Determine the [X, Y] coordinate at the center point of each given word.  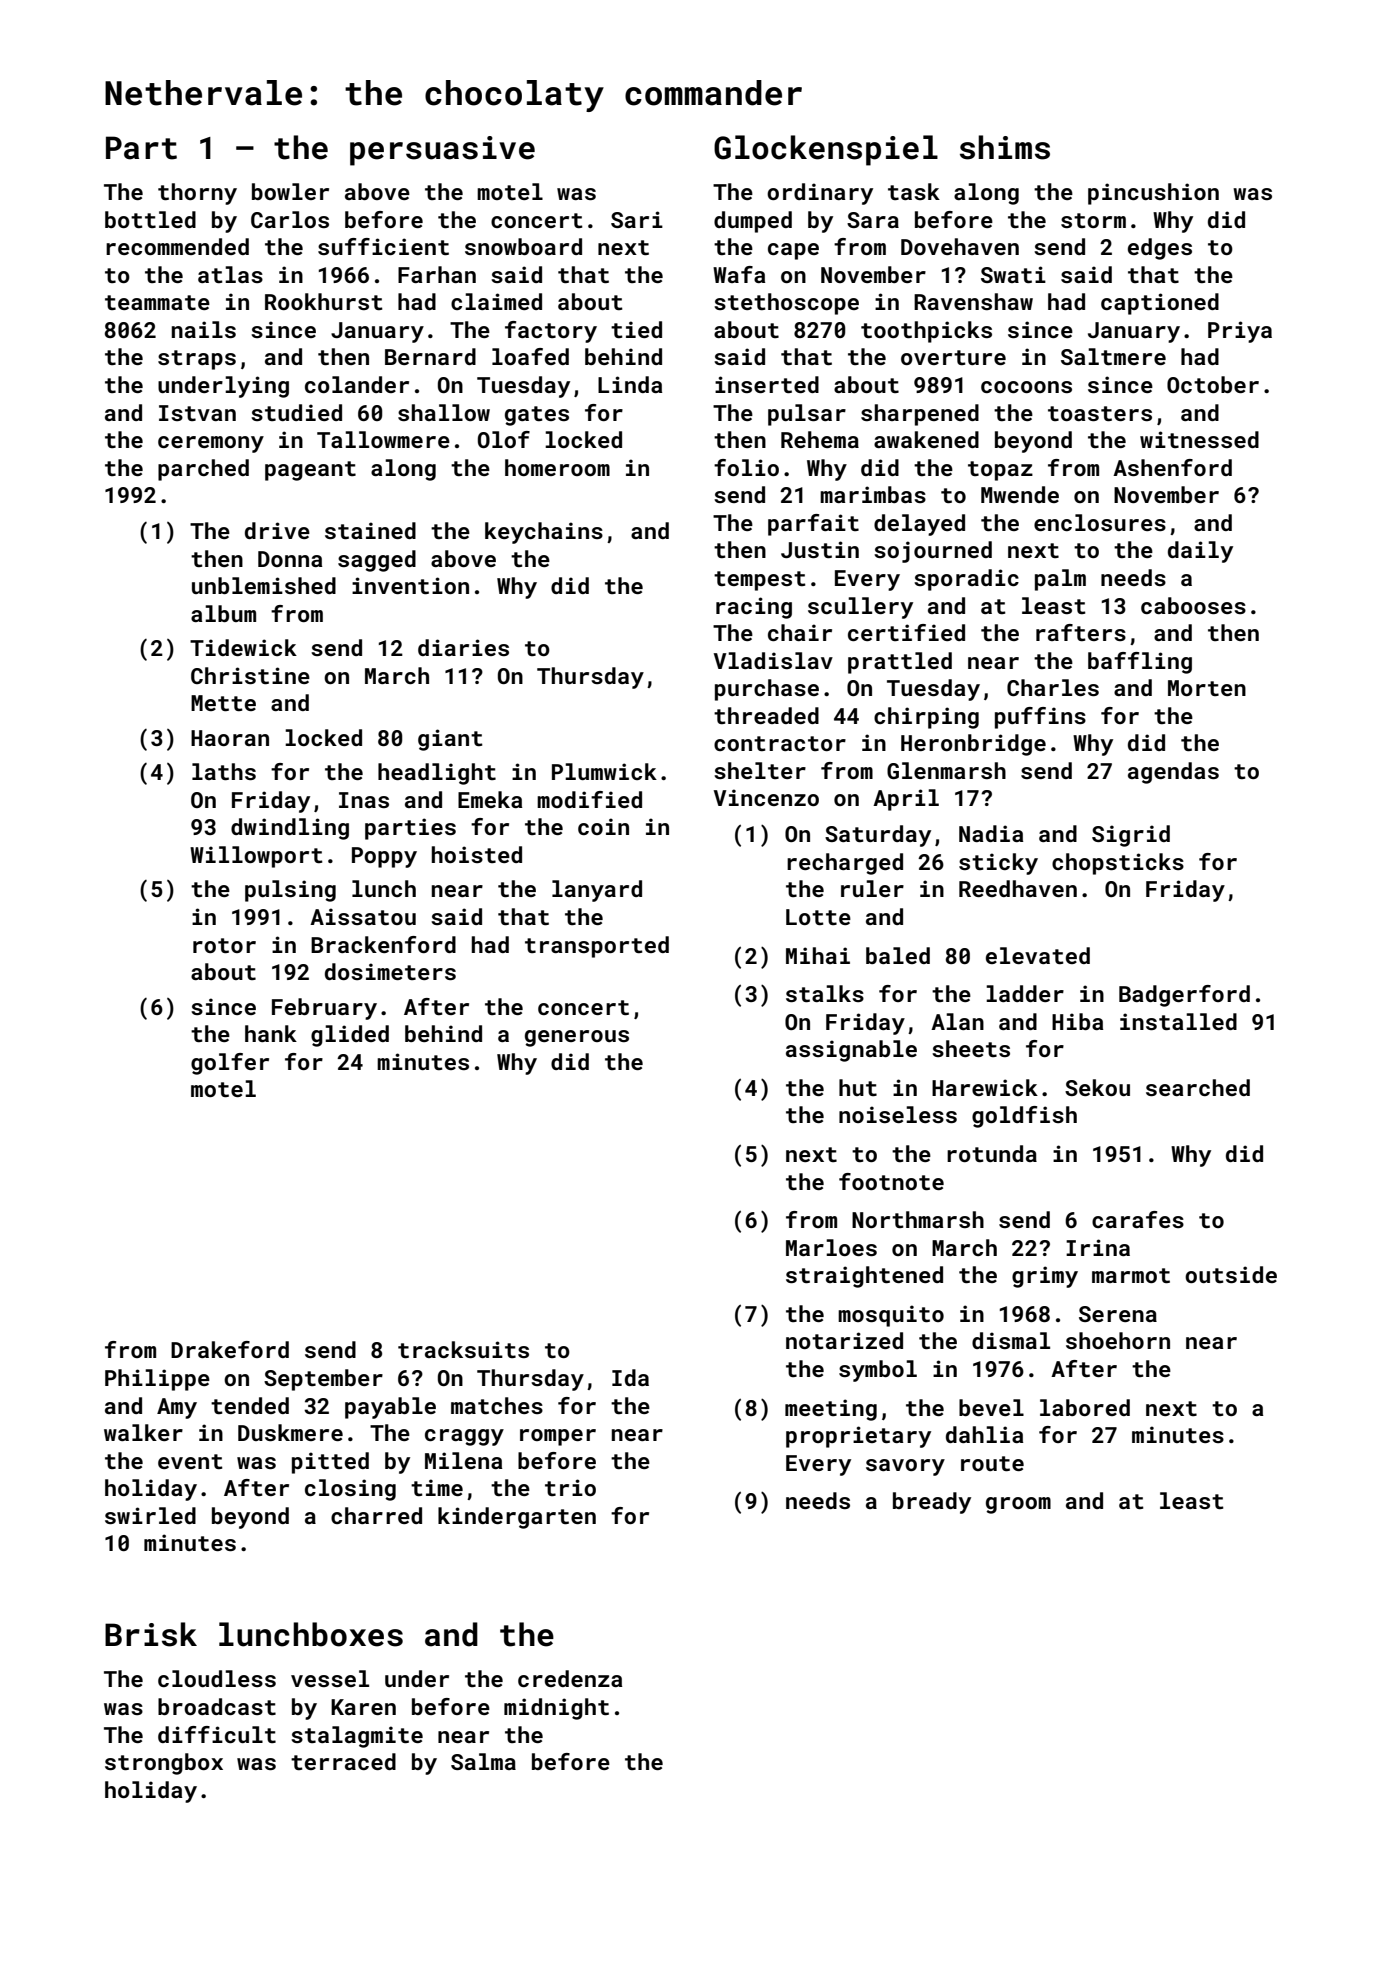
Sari [637, 219]
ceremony [211, 444]
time [437, 1487]
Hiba [1077, 1021]
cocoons [1026, 387]
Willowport [256, 857]
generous [577, 1038]
